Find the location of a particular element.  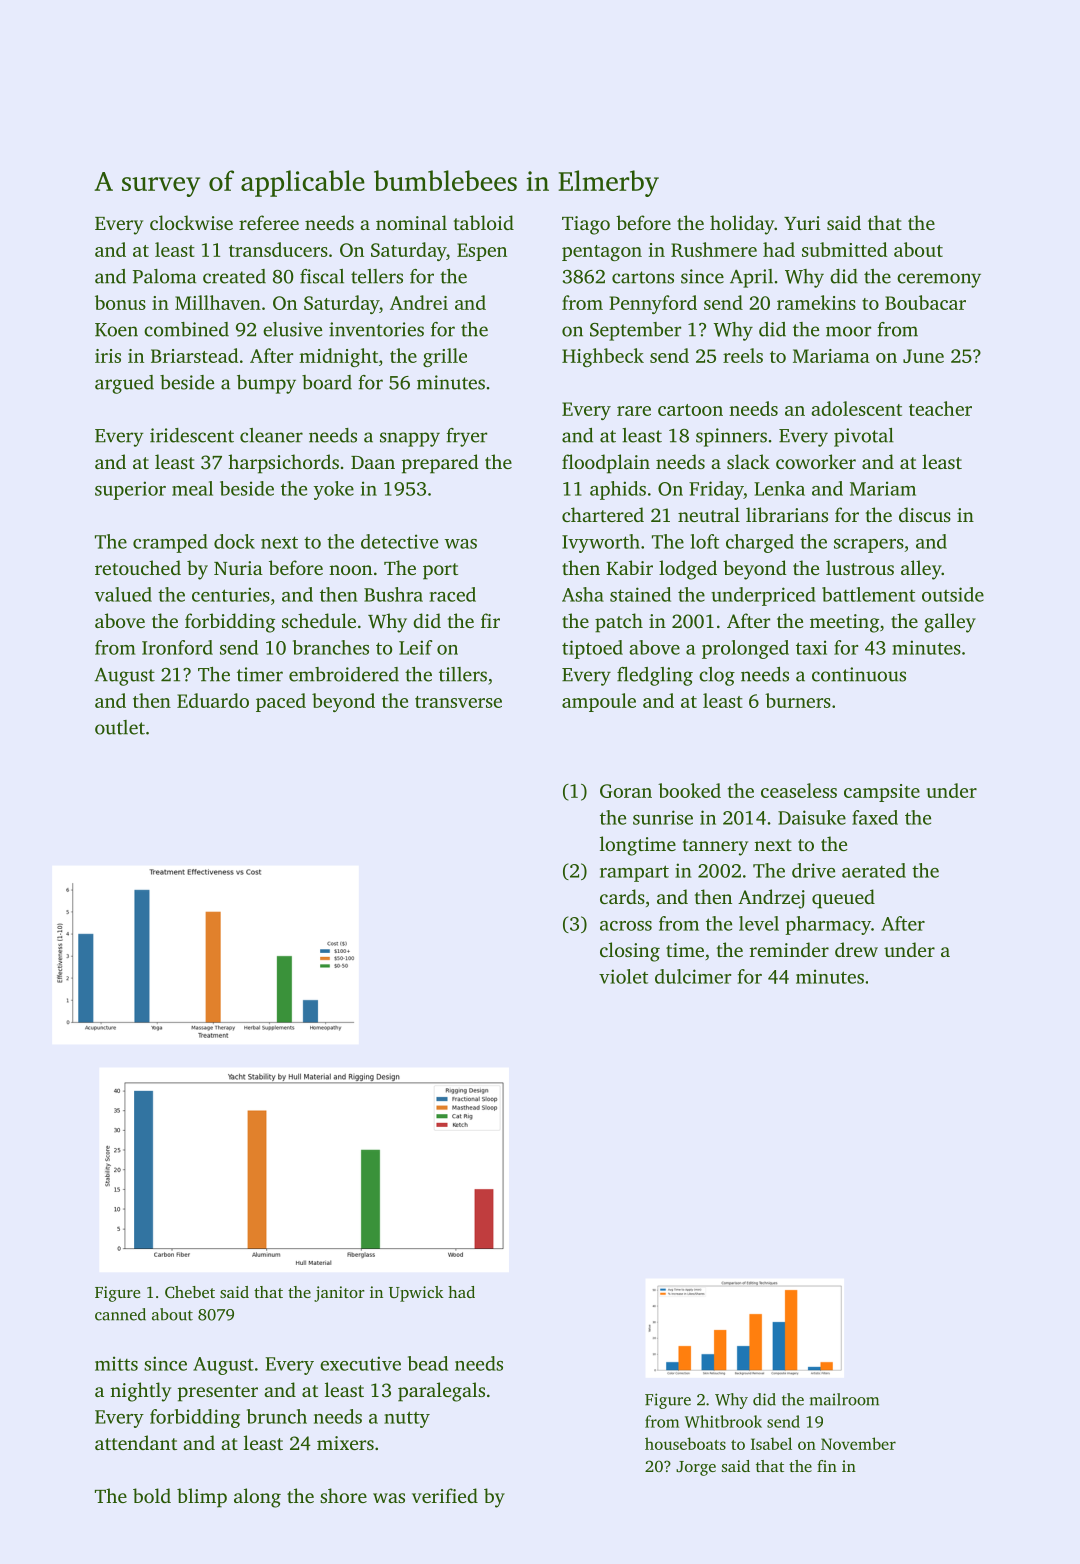

mixers is located at coordinates (345, 1443).
